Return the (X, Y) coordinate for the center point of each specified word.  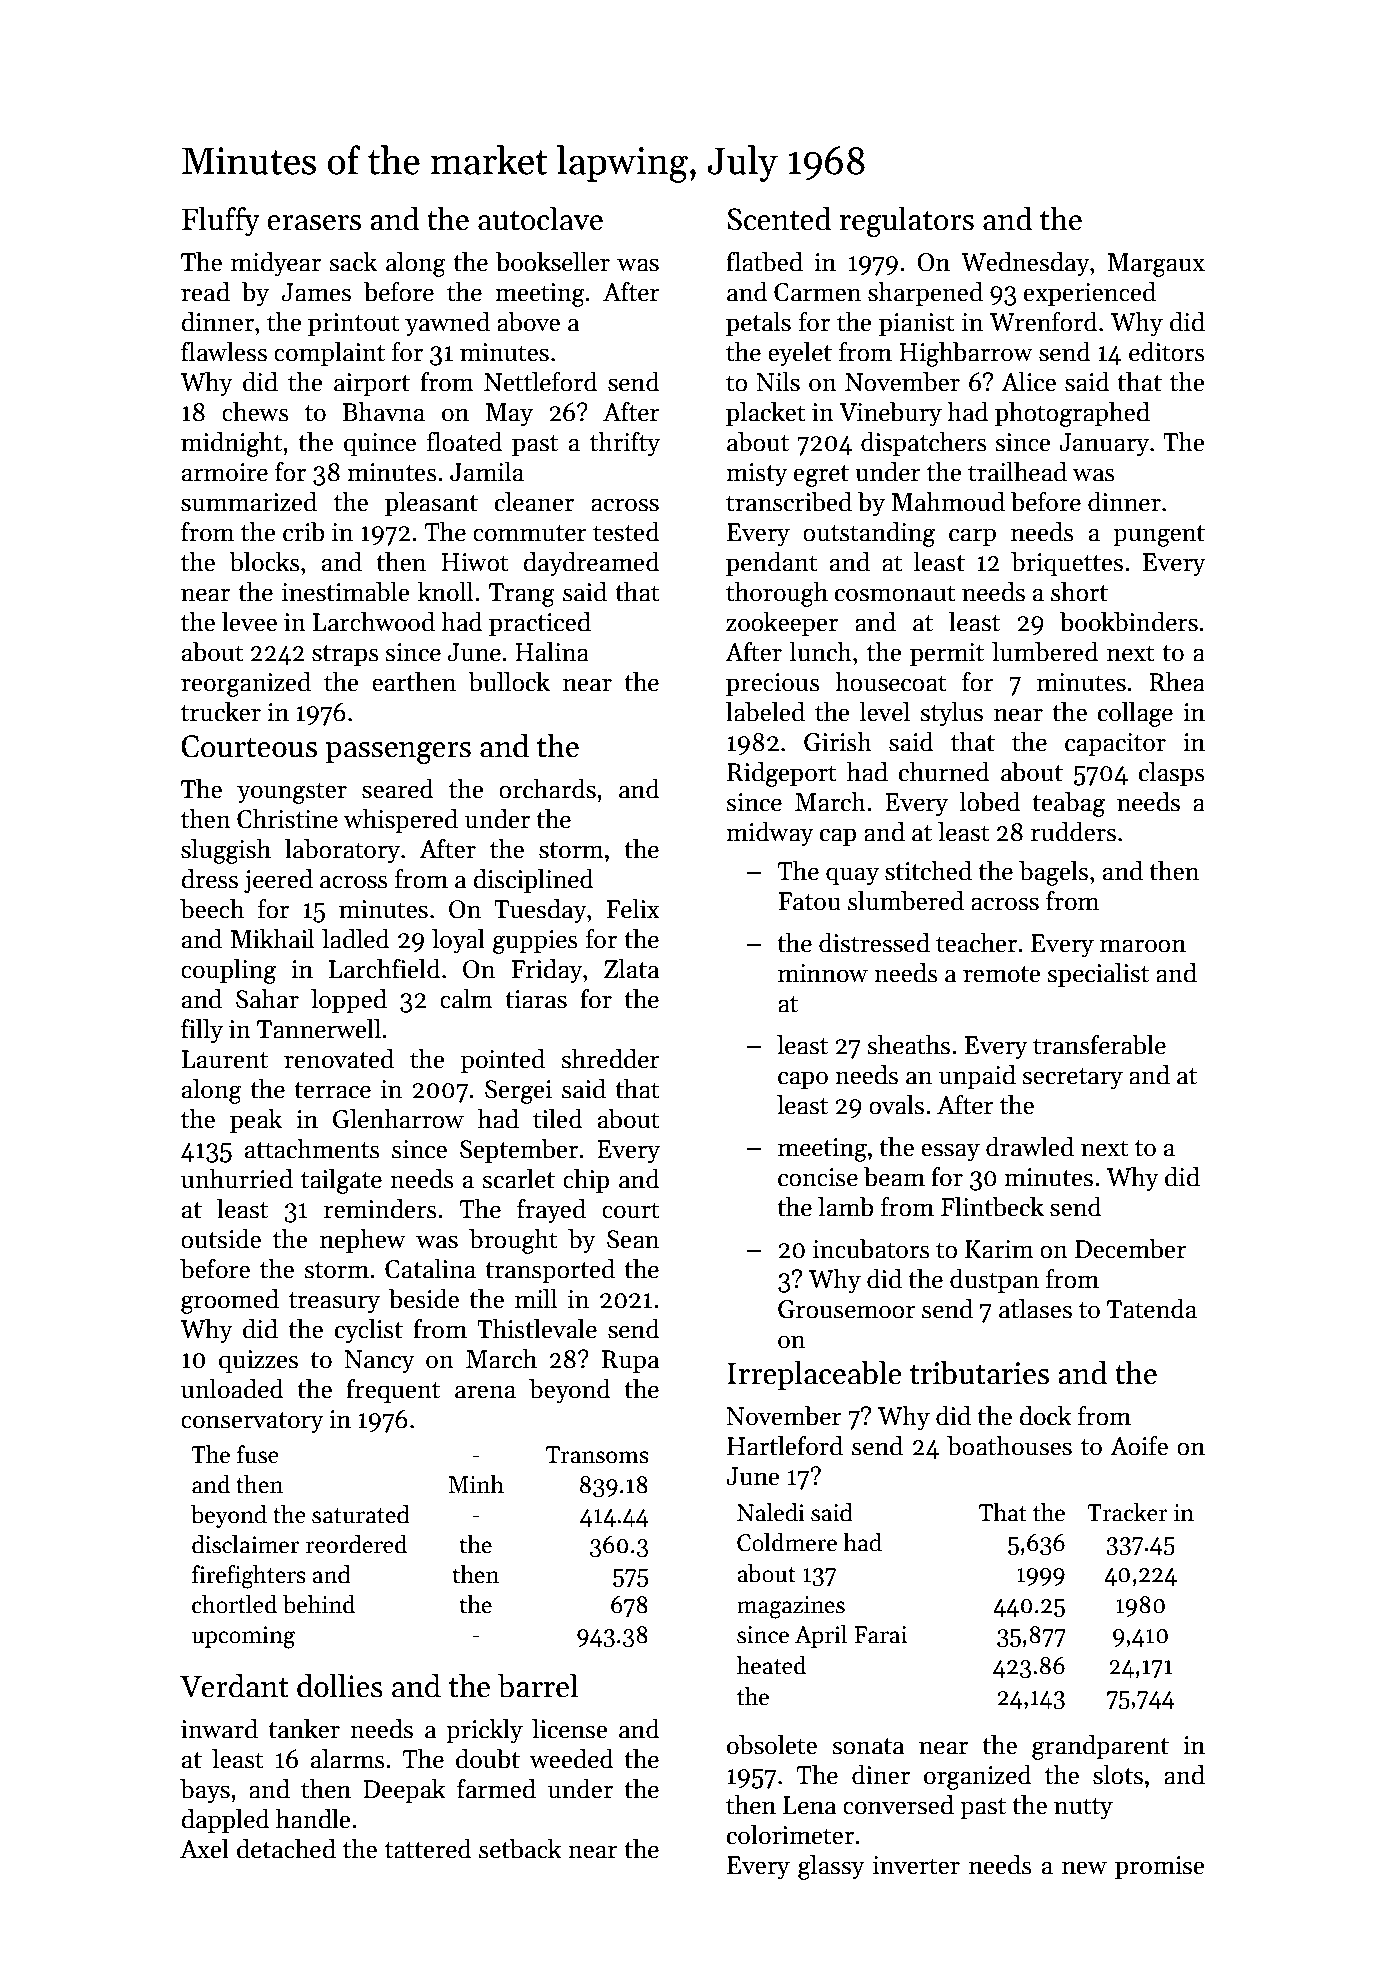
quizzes (258, 1361)
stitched (928, 871)
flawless (224, 352)
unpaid (977, 1077)
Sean (633, 1239)
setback (520, 1849)
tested (626, 532)
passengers (398, 753)
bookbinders (1129, 622)
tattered (428, 1849)
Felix (633, 909)
